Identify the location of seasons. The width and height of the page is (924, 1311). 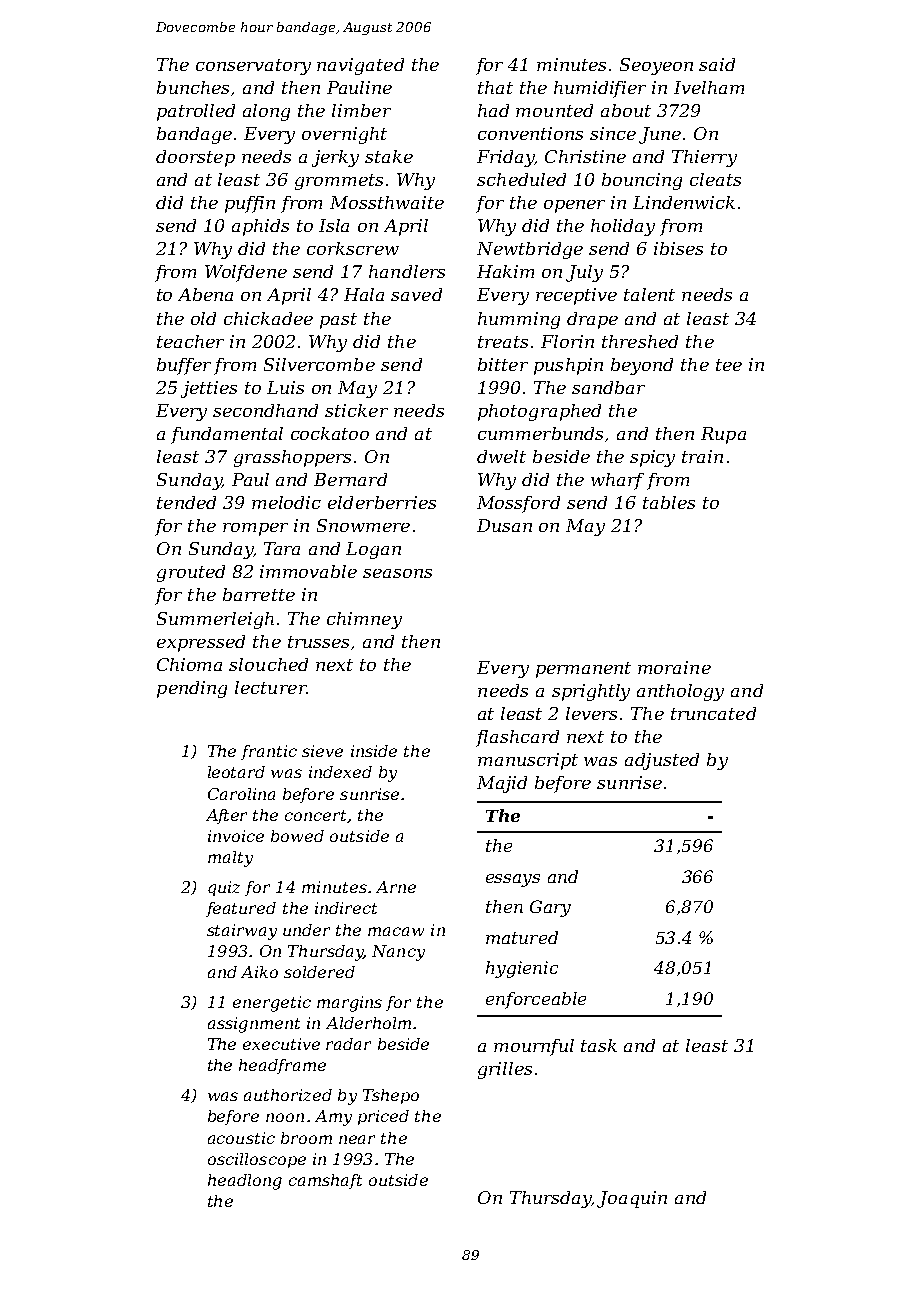
(397, 573).
